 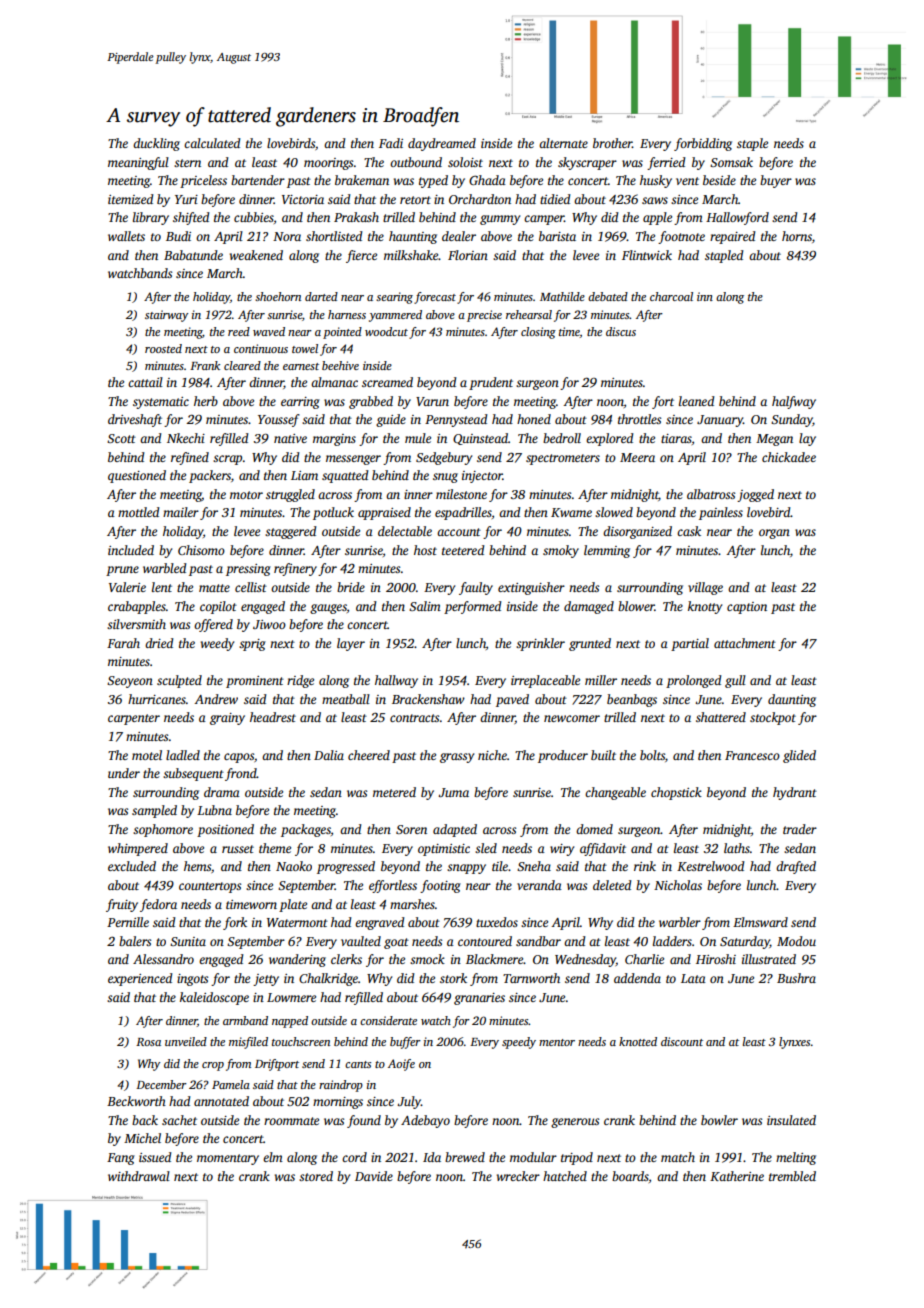 I want to click on Brackenshaw, so click(x=428, y=699).
